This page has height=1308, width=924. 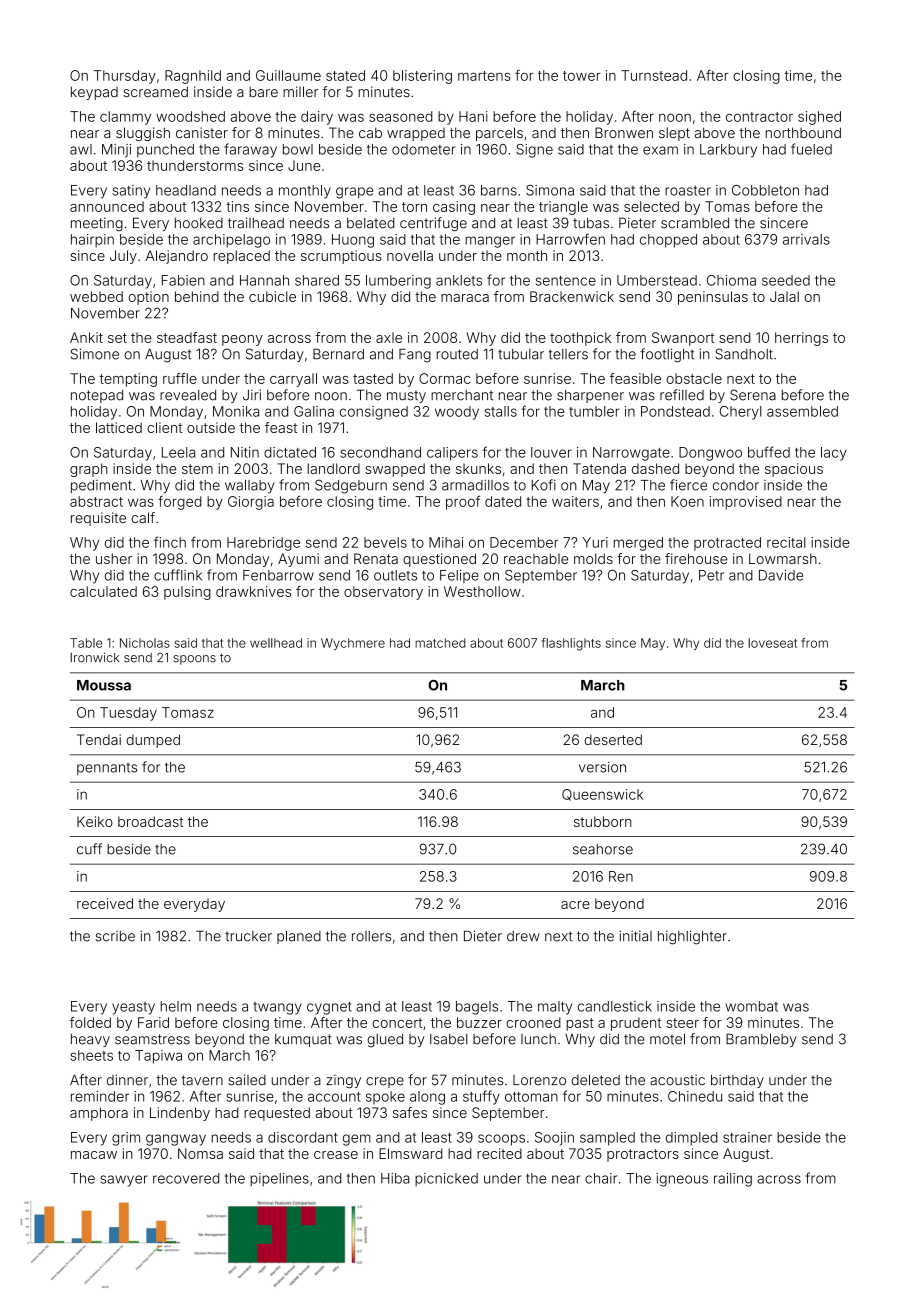 What do you see at coordinates (781, 575) in the page?
I see `Davide` at bounding box center [781, 575].
